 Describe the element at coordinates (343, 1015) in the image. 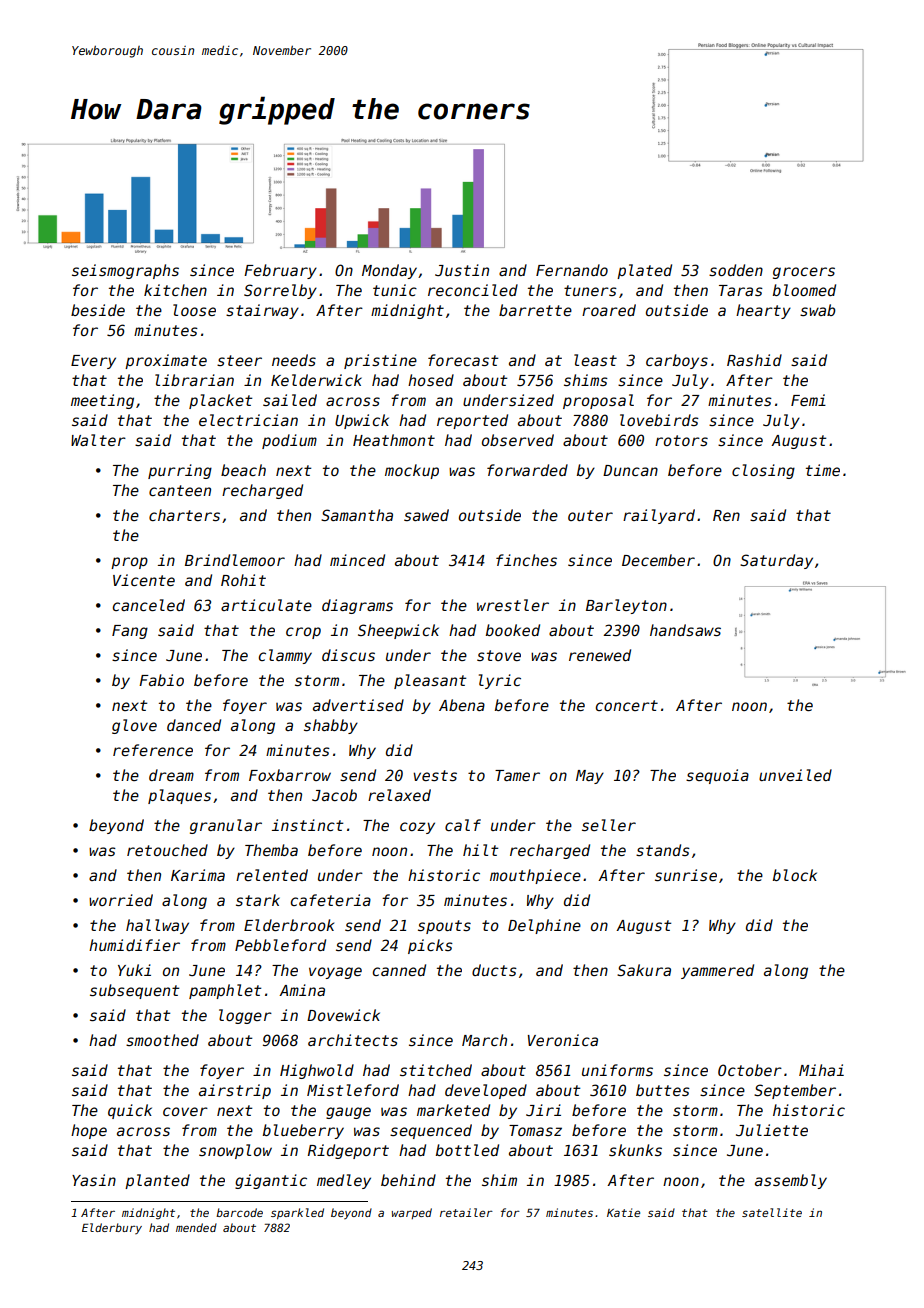

I see `Dovewick` at that location.
